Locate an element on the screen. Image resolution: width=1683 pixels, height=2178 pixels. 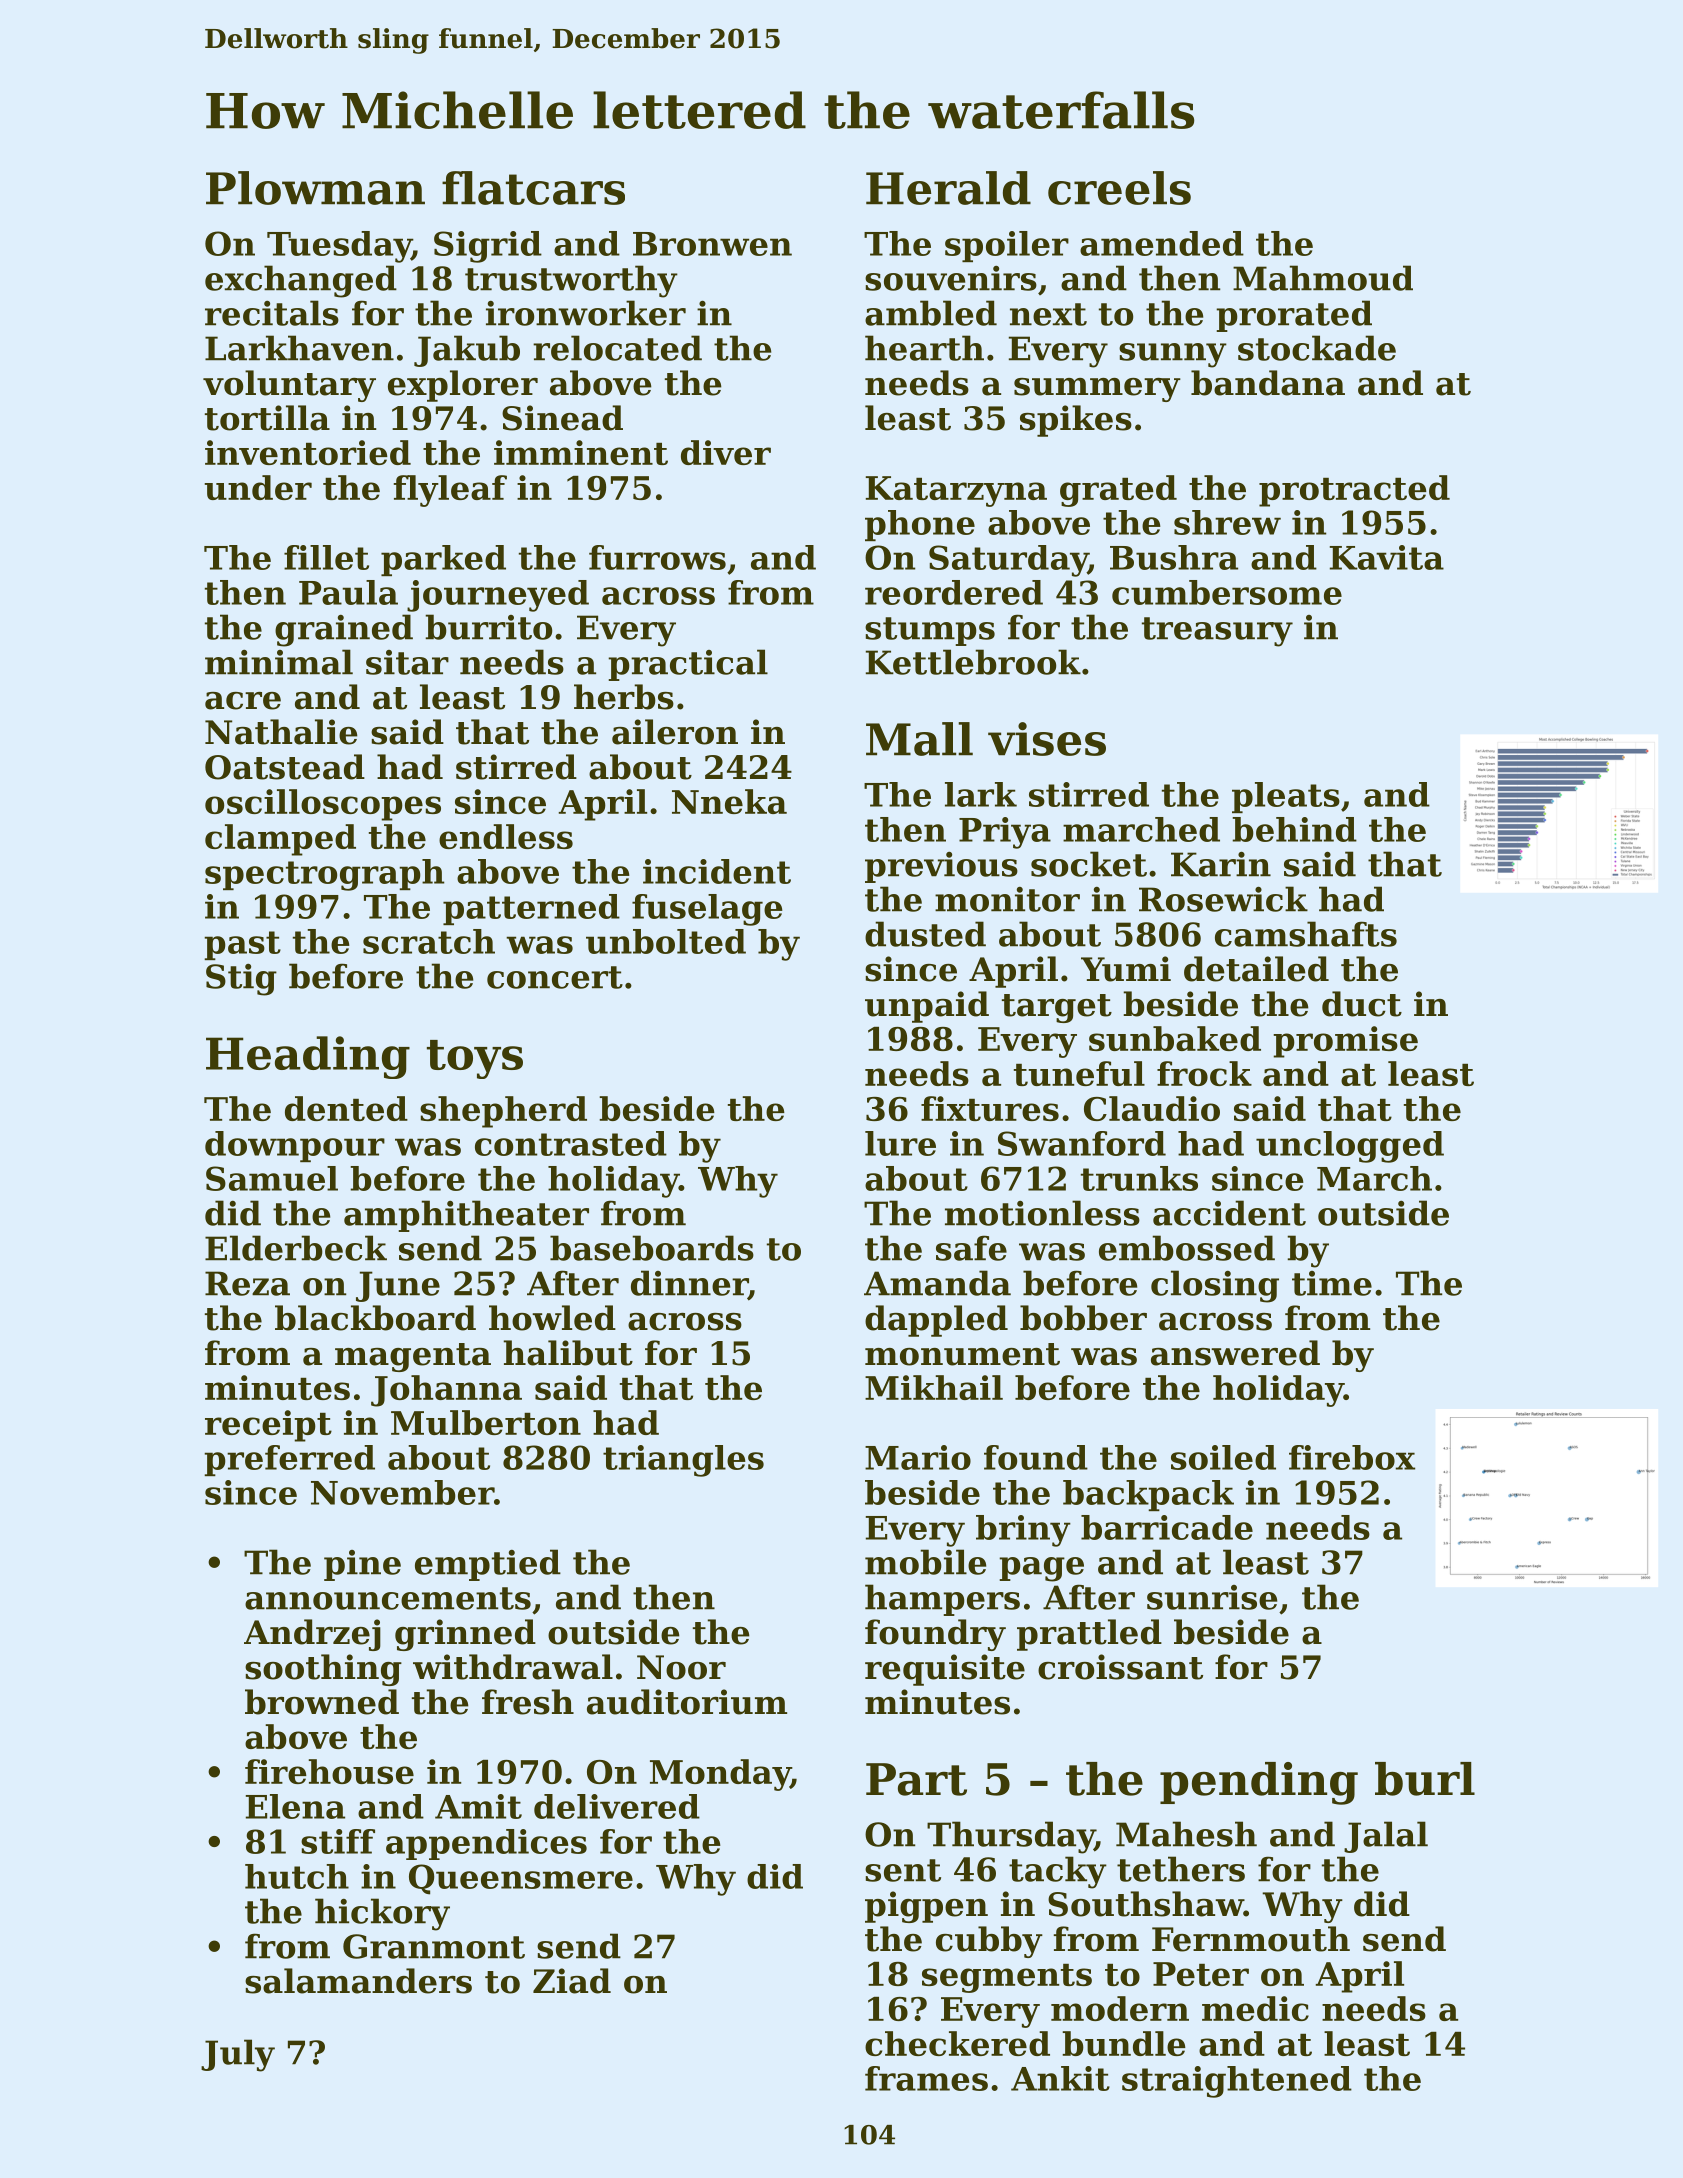
Plowman is located at coordinates (315, 188).
